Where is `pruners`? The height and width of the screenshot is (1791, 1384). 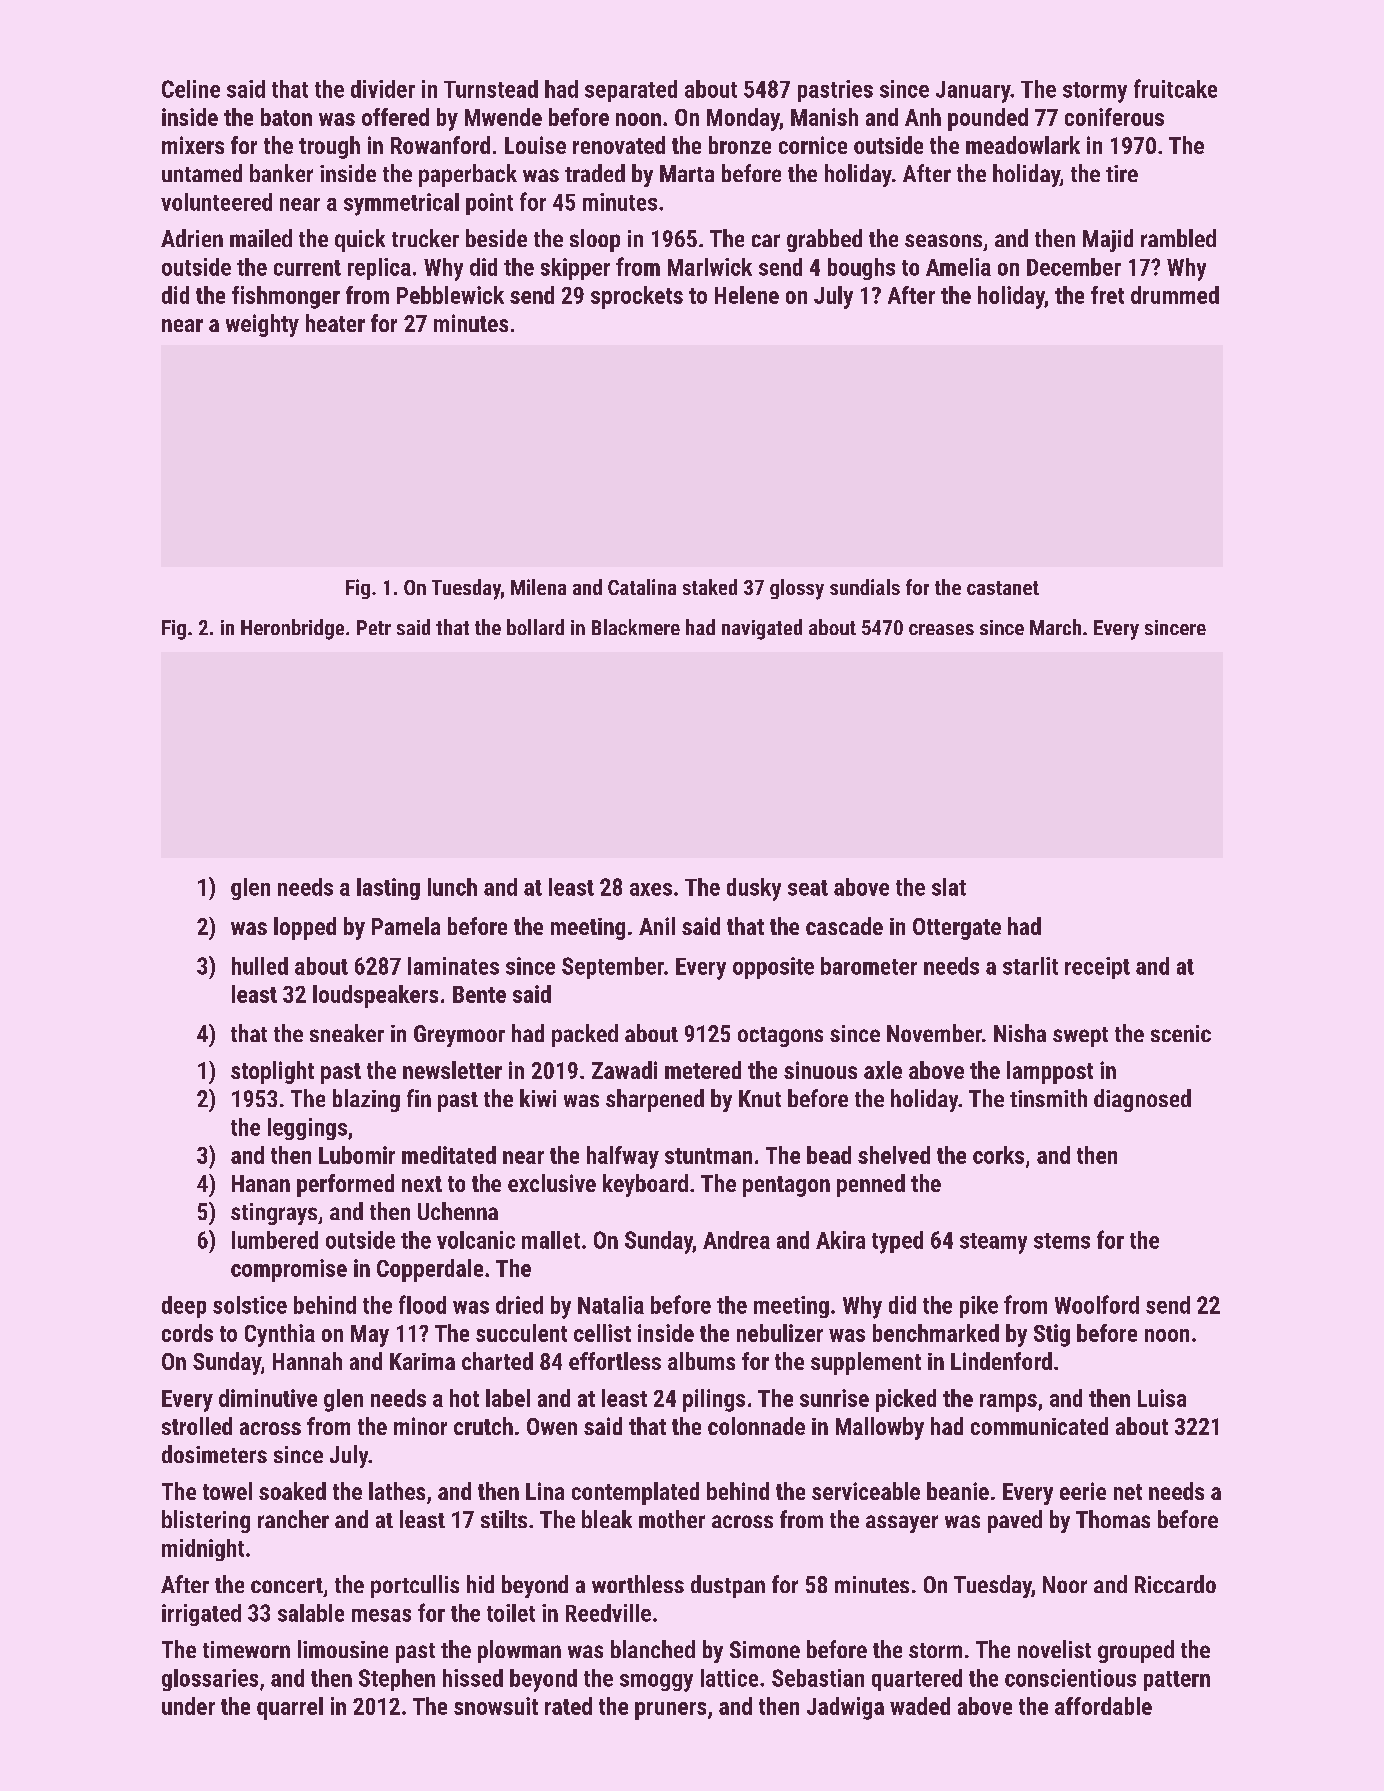
pruners is located at coordinates (670, 1711).
